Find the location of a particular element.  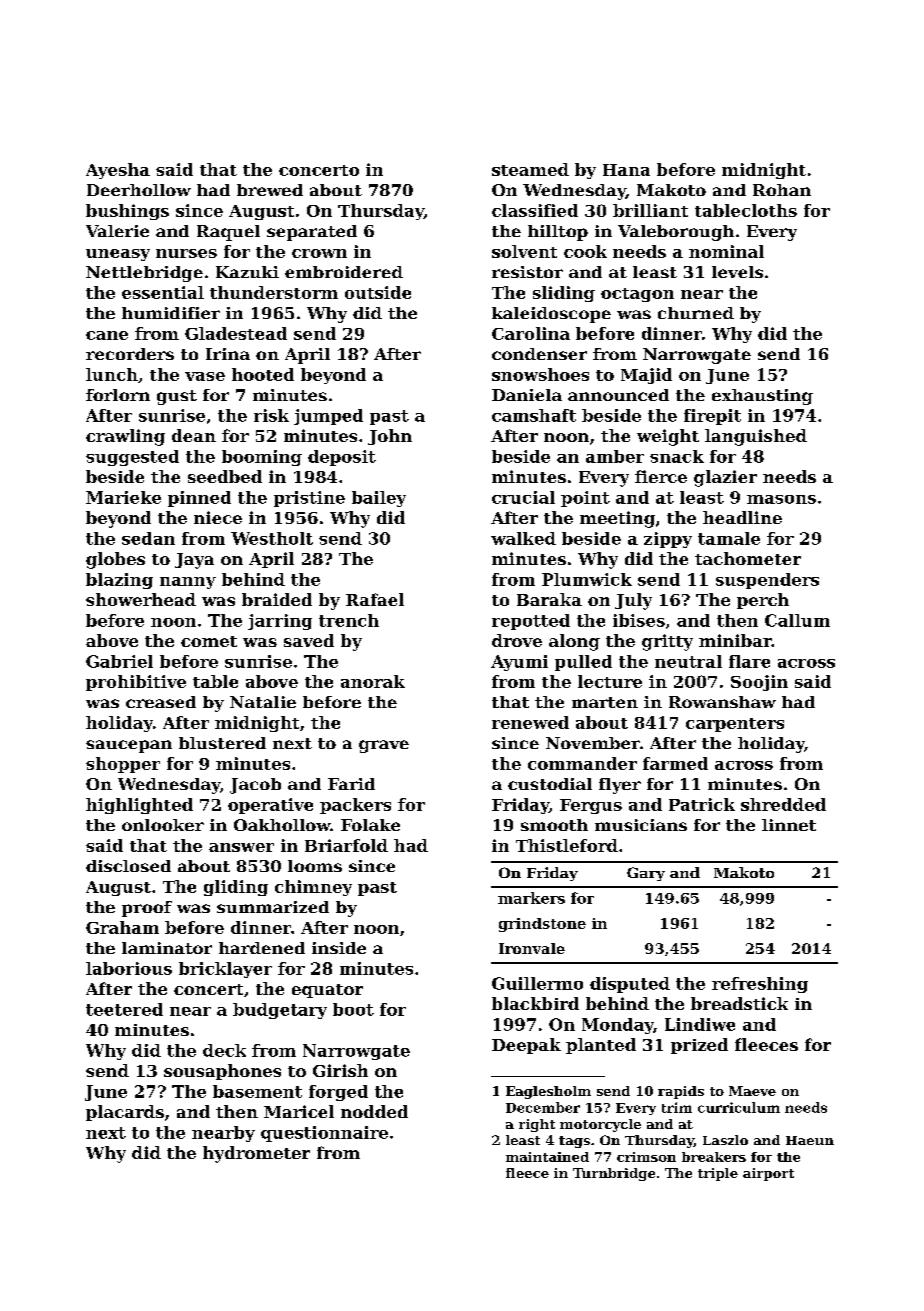

Maeve is located at coordinates (752, 1091).
